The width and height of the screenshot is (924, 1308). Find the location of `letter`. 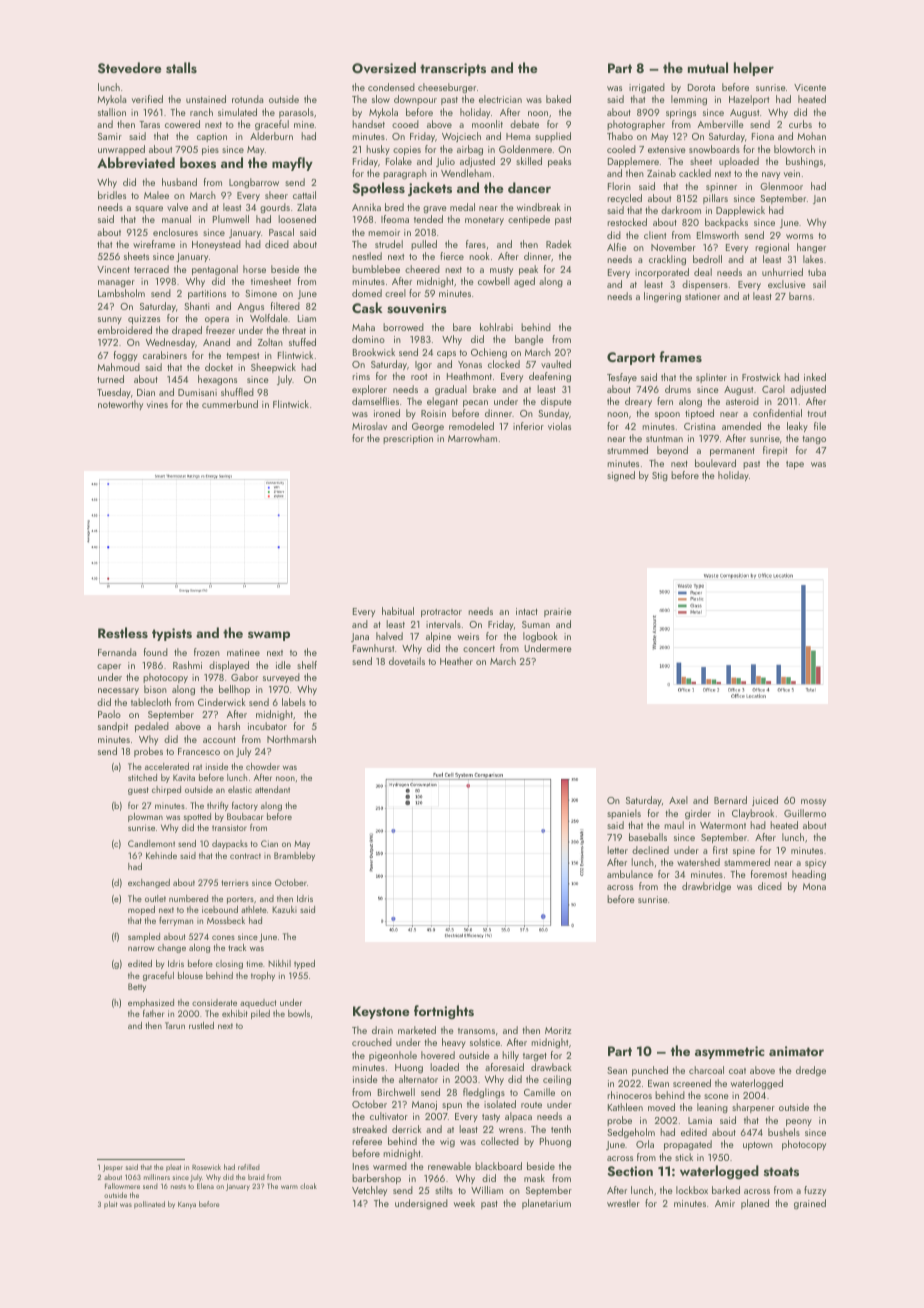

letter is located at coordinates (617, 850).
